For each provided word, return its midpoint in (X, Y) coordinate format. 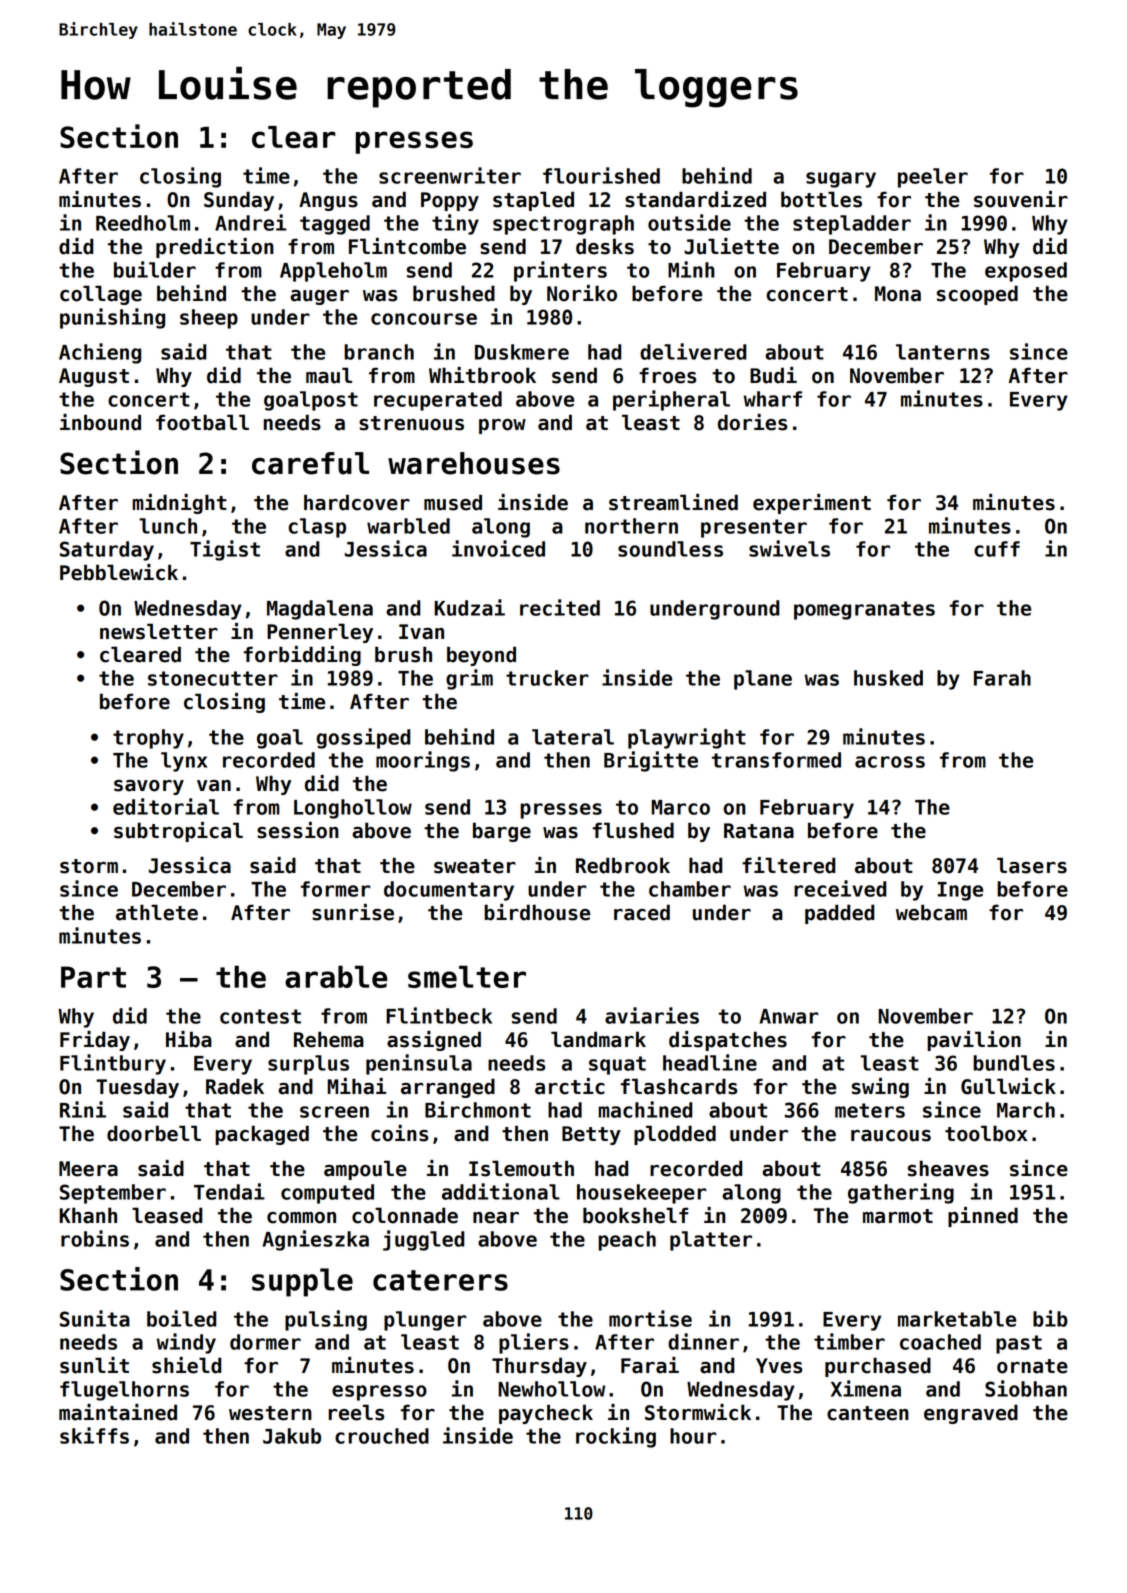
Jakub (292, 1436)
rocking (616, 1437)
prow (502, 426)
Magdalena (320, 610)
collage (101, 295)
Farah (1002, 678)
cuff (997, 549)
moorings (423, 761)
